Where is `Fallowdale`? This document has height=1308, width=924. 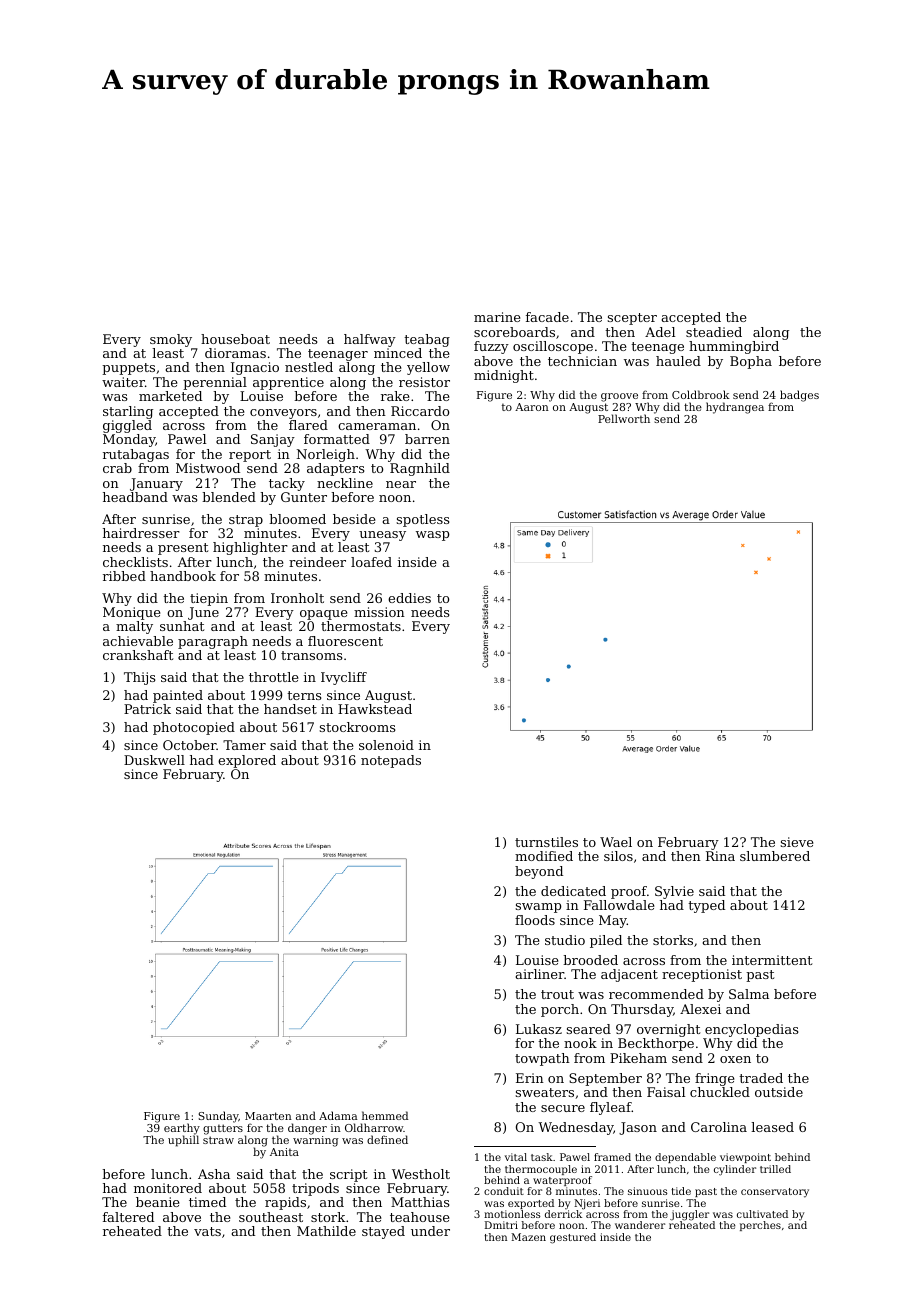
Fallowdale is located at coordinates (619, 905).
